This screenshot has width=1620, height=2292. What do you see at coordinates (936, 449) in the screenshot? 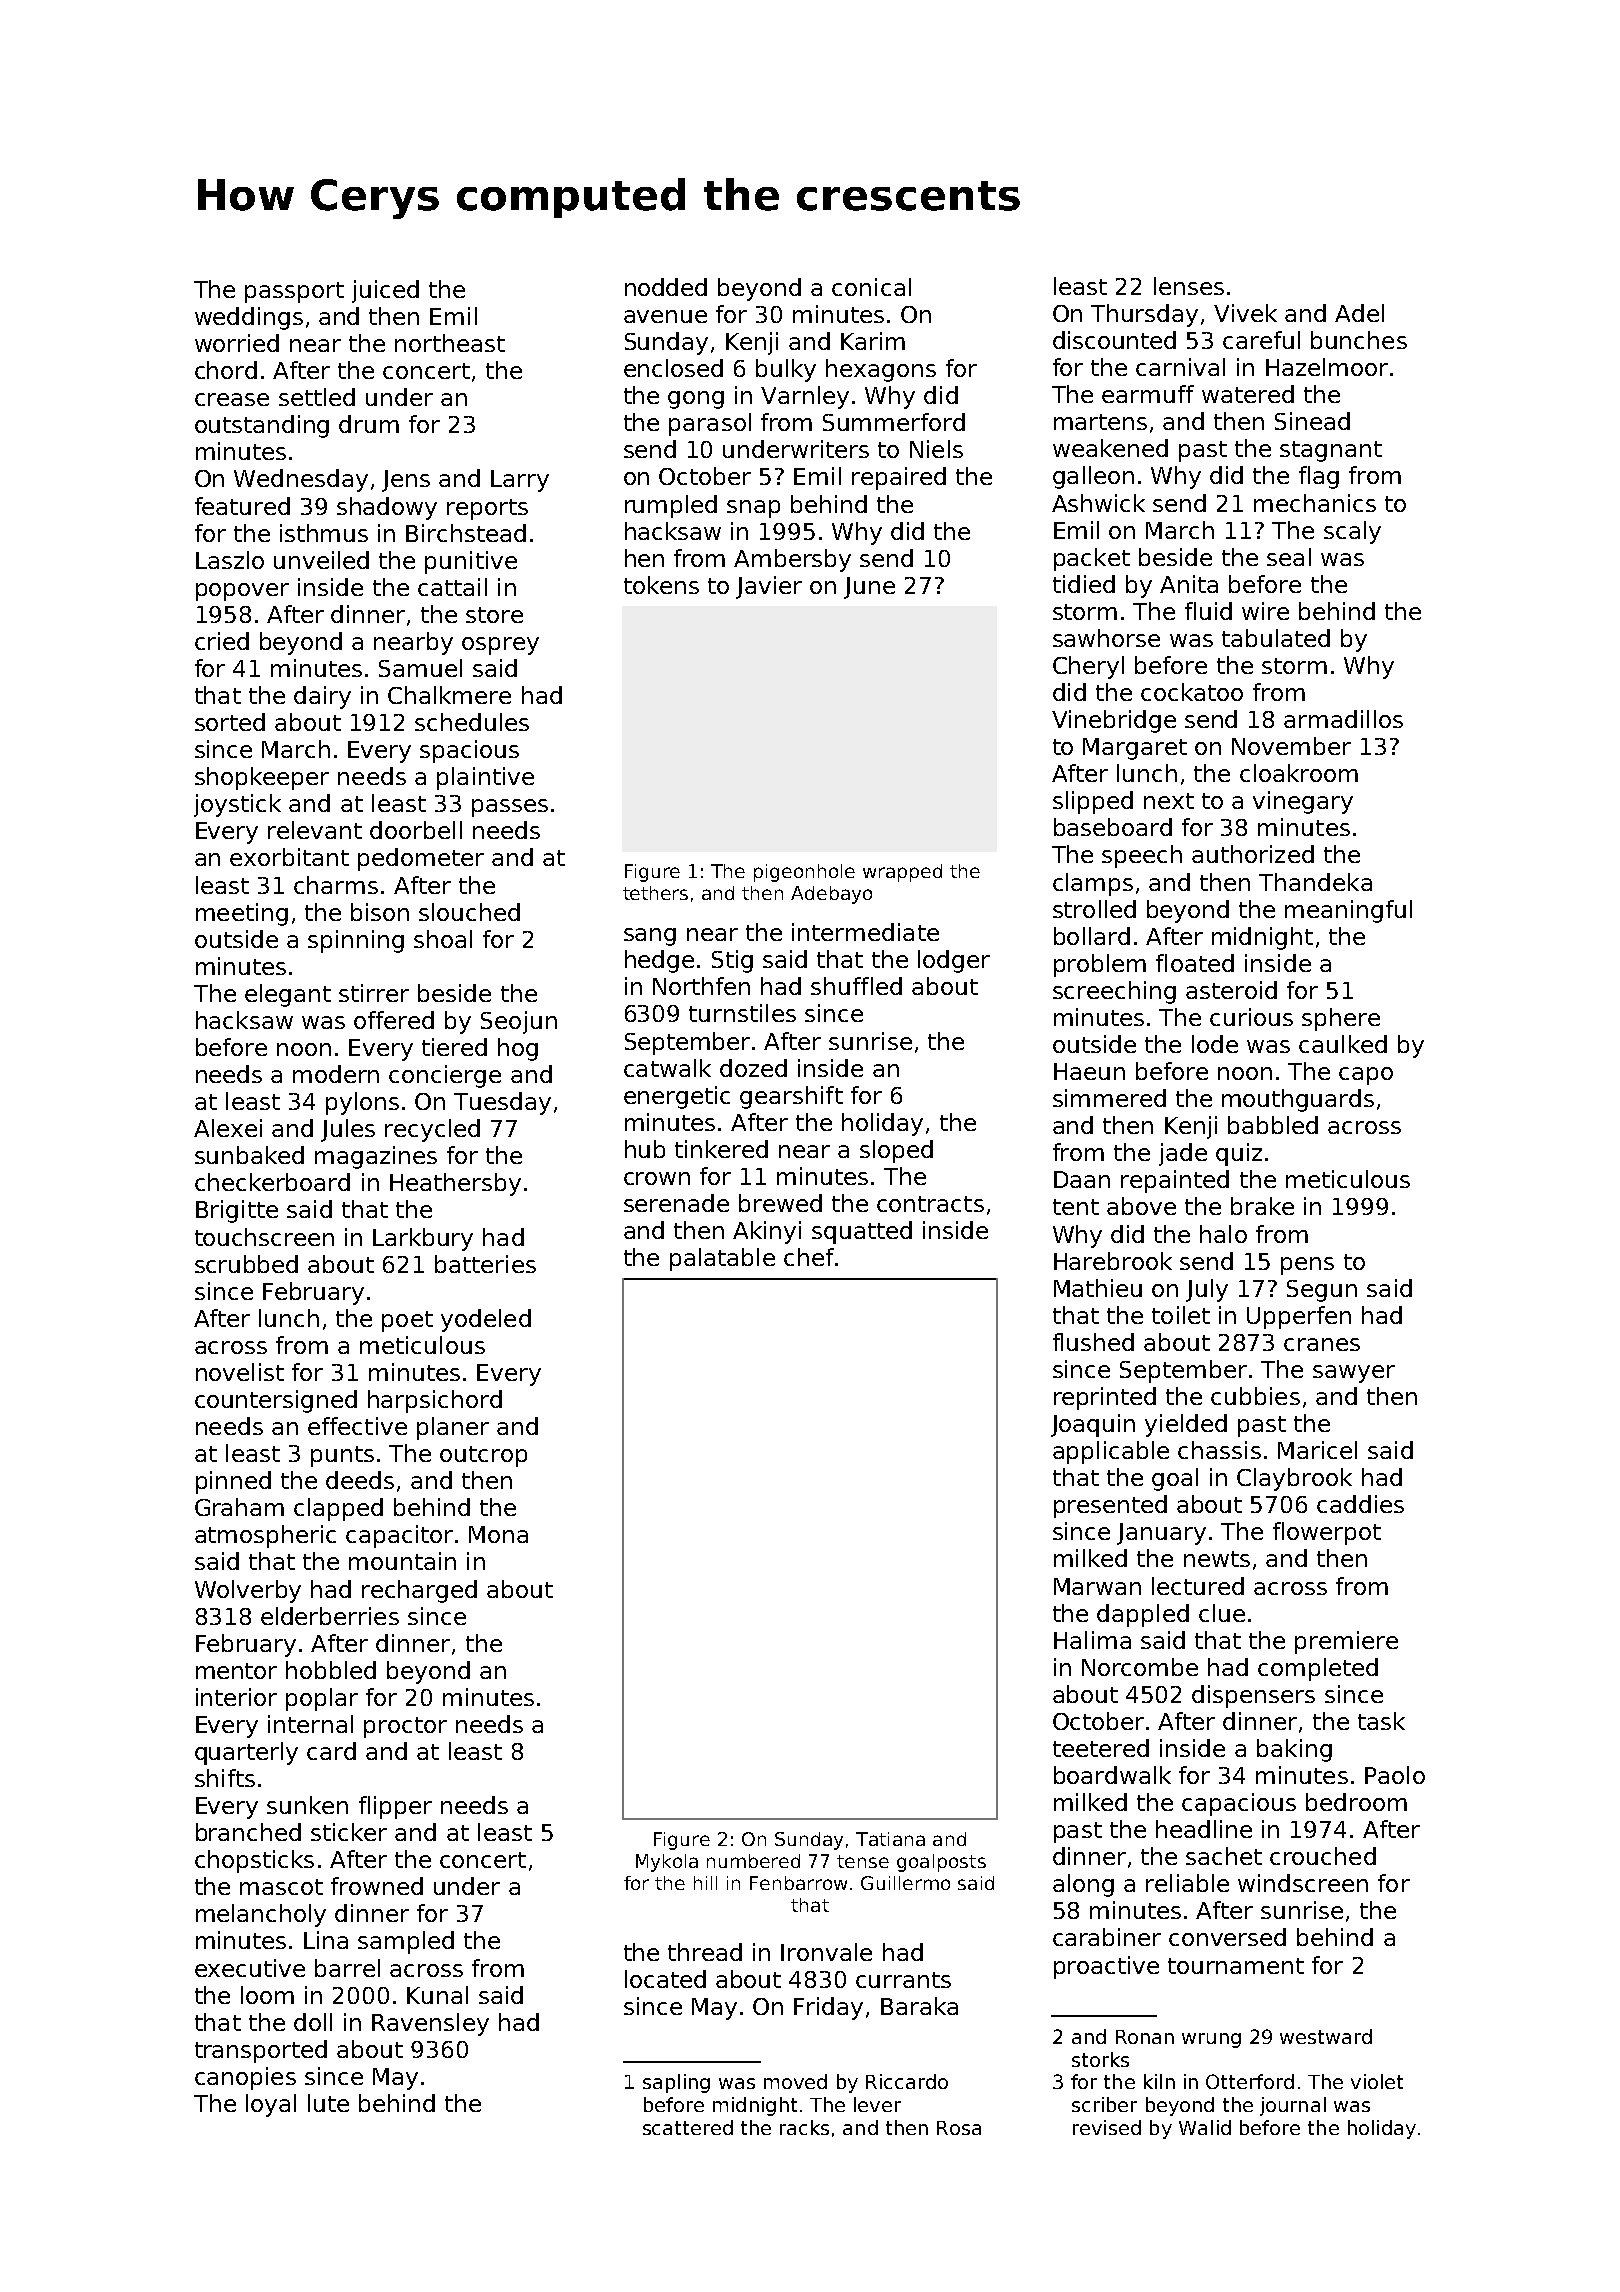
I see `Niels` at bounding box center [936, 449].
